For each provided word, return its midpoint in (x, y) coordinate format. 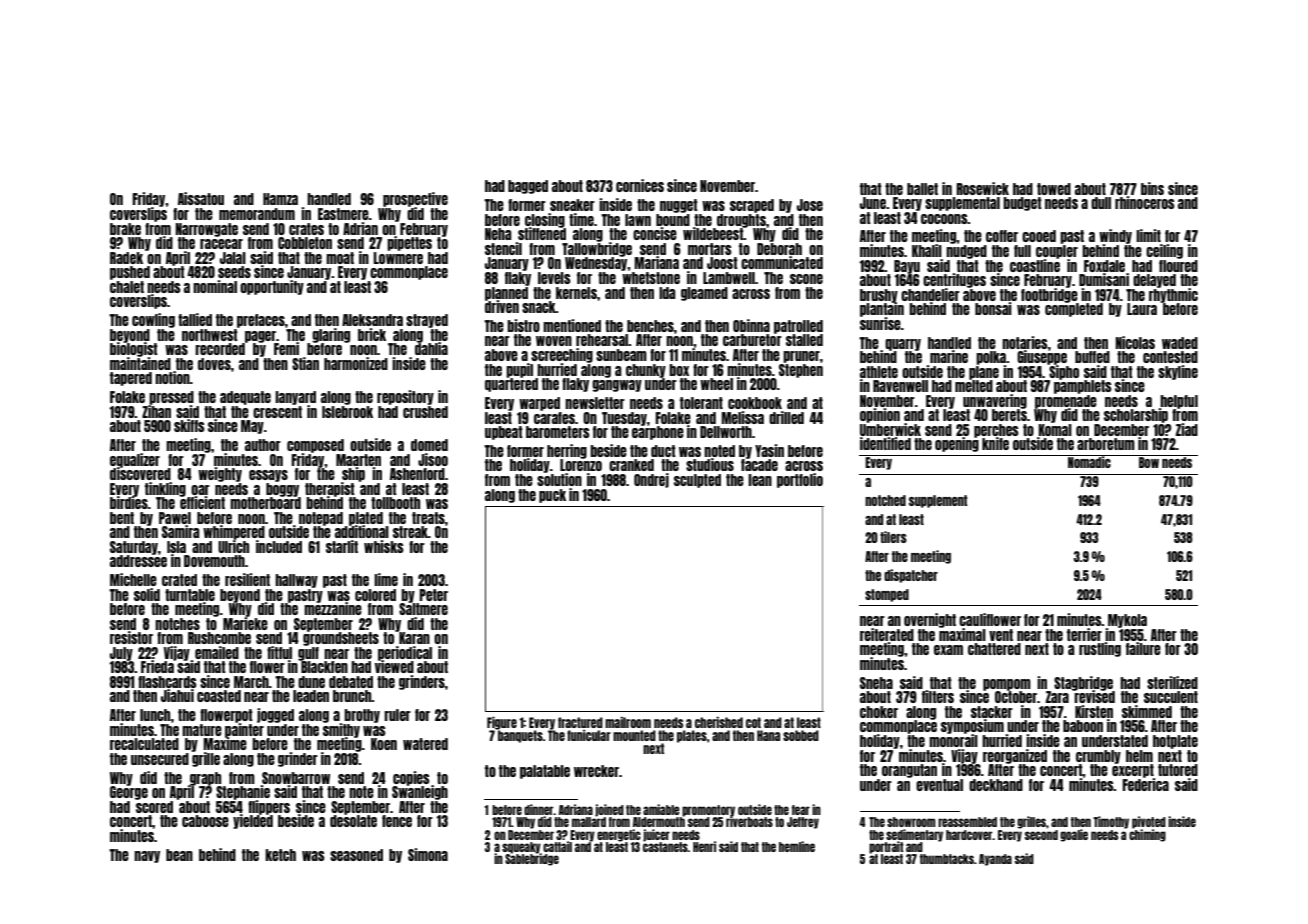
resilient (247, 579)
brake (125, 229)
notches (177, 624)
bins (1152, 188)
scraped (752, 206)
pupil (519, 370)
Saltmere (423, 609)
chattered (994, 649)
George (129, 793)
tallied (195, 319)
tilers (893, 537)
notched (885, 500)
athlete (879, 372)
